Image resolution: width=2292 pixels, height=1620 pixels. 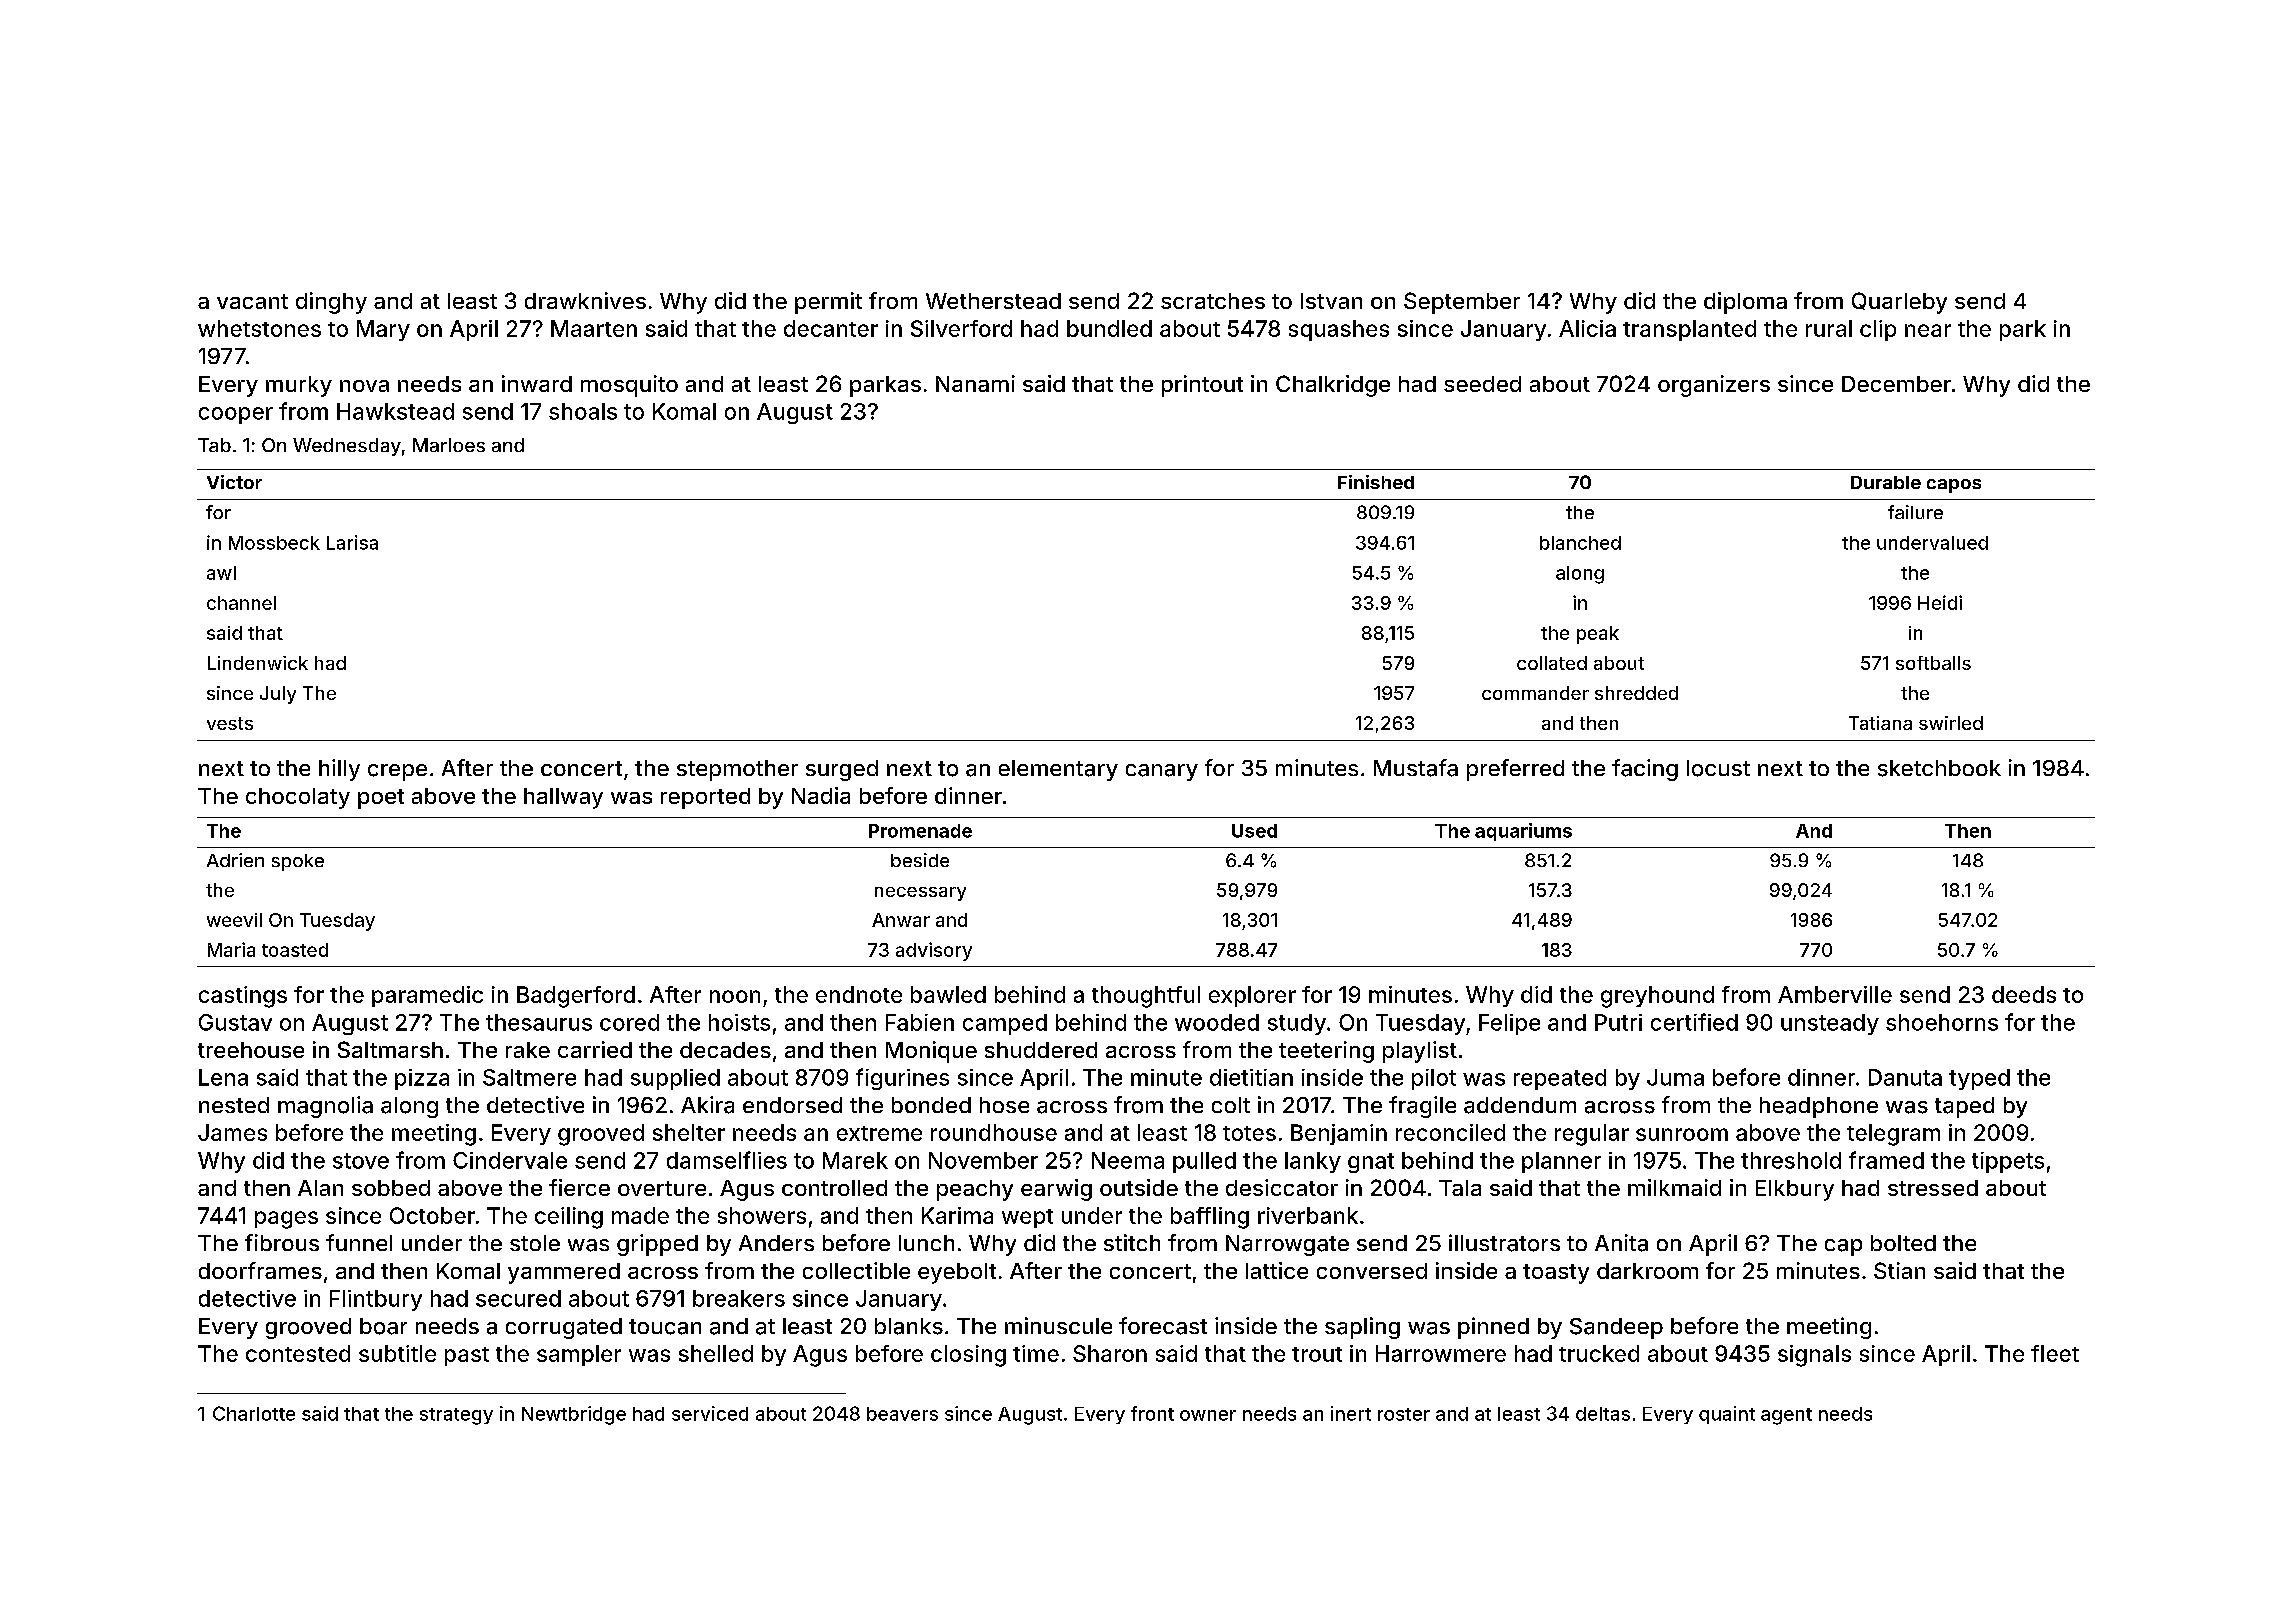 I want to click on Stian, so click(x=1899, y=1270).
